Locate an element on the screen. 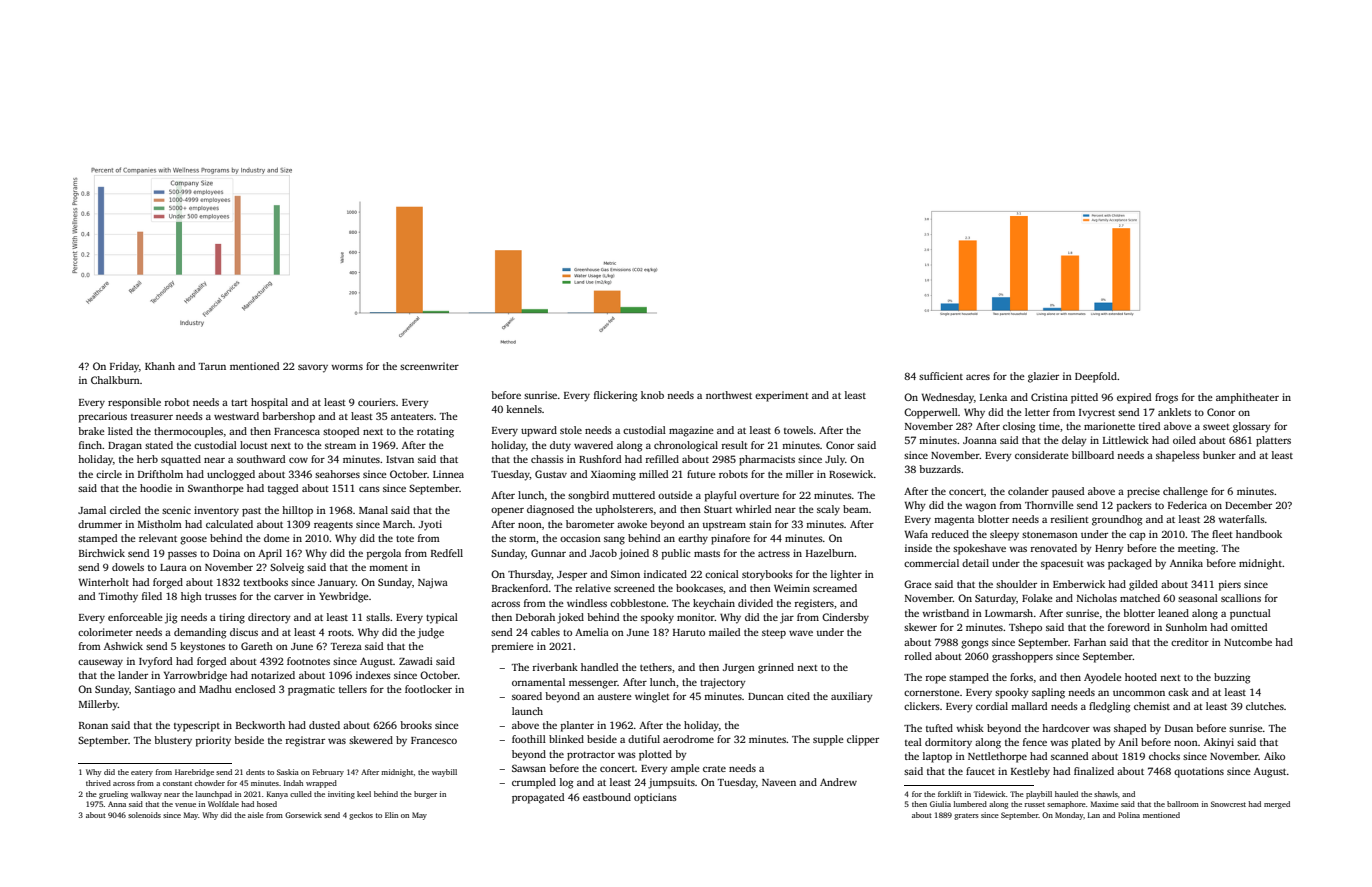 The height and width of the screenshot is (887, 1372). chemist is located at coordinates (1152, 706).
